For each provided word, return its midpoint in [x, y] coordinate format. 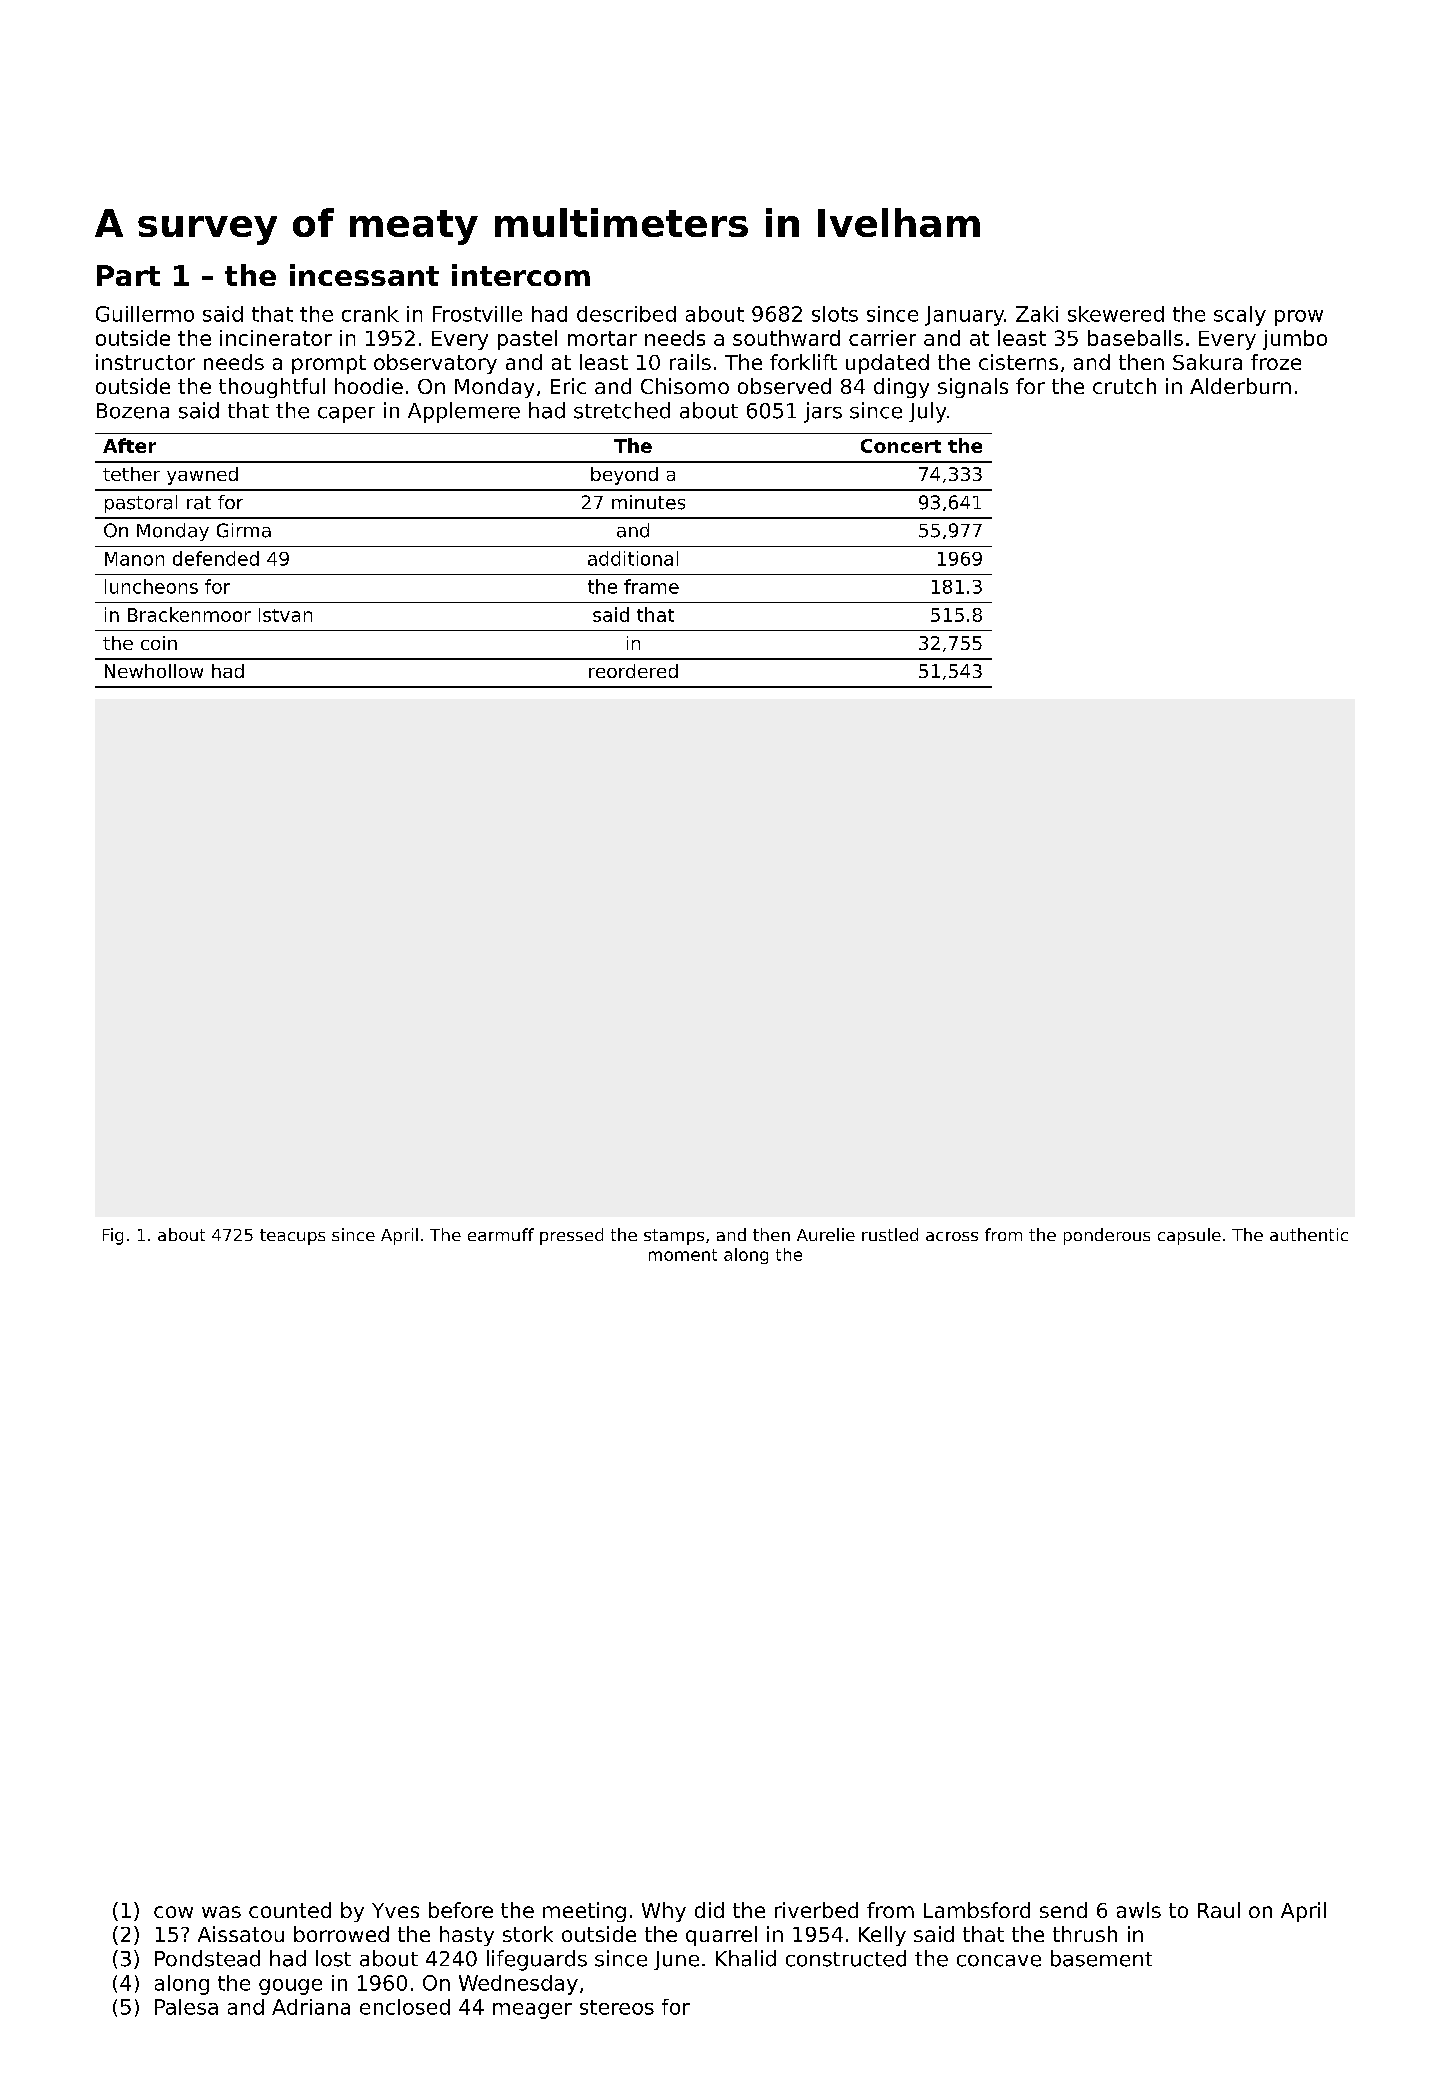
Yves [395, 1910]
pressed [571, 1236]
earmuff [501, 1234]
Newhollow [154, 671]
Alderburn [1240, 386]
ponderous [1107, 1236]
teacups [292, 1237]
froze [1276, 362]
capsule [1189, 1236]
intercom [521, 275]
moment [683, 1255]
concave [999, 1961]
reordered [633, 671]
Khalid [746, 1958]
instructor [145, 362]
